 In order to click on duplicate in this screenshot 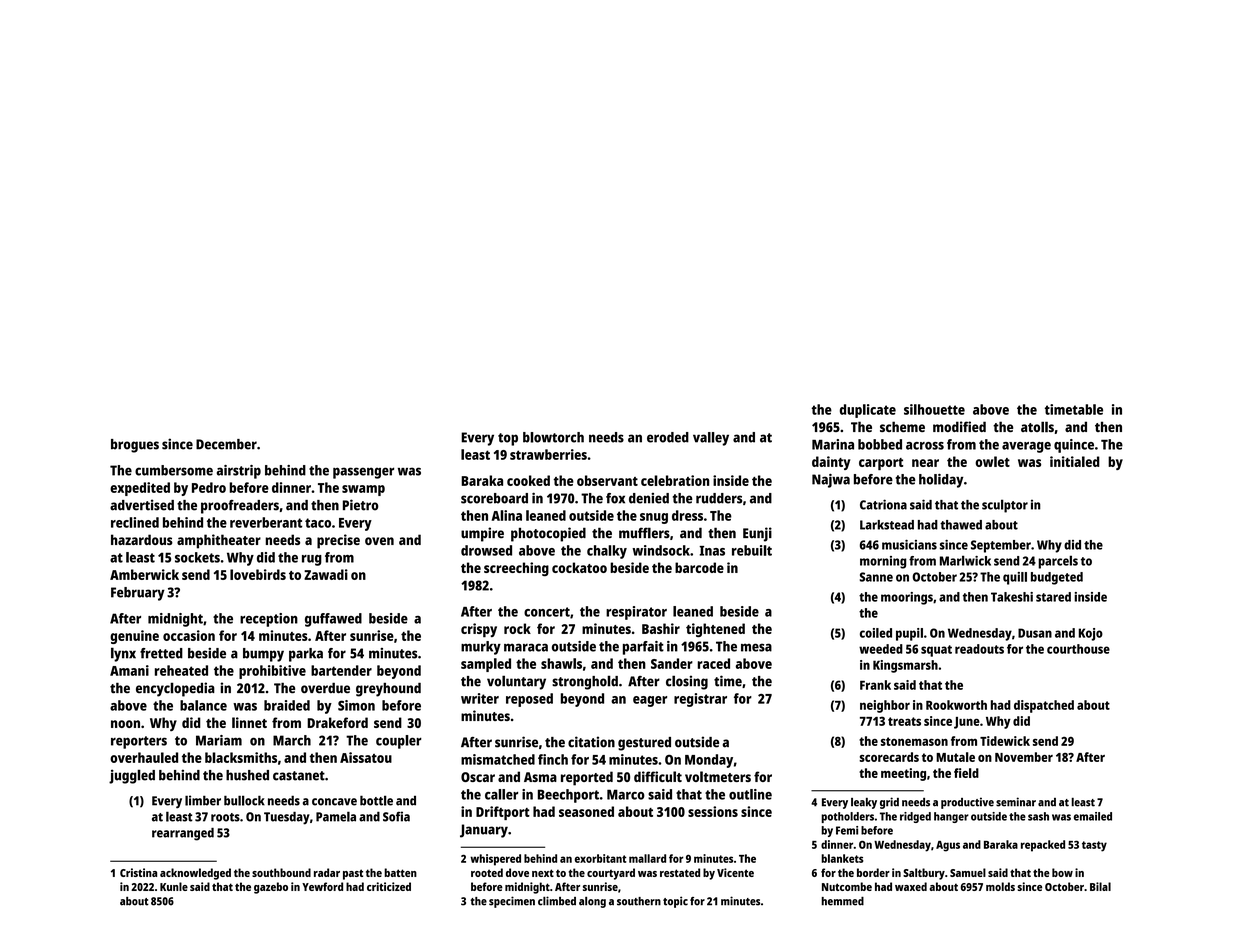, I will do `click(868, 411)`.
